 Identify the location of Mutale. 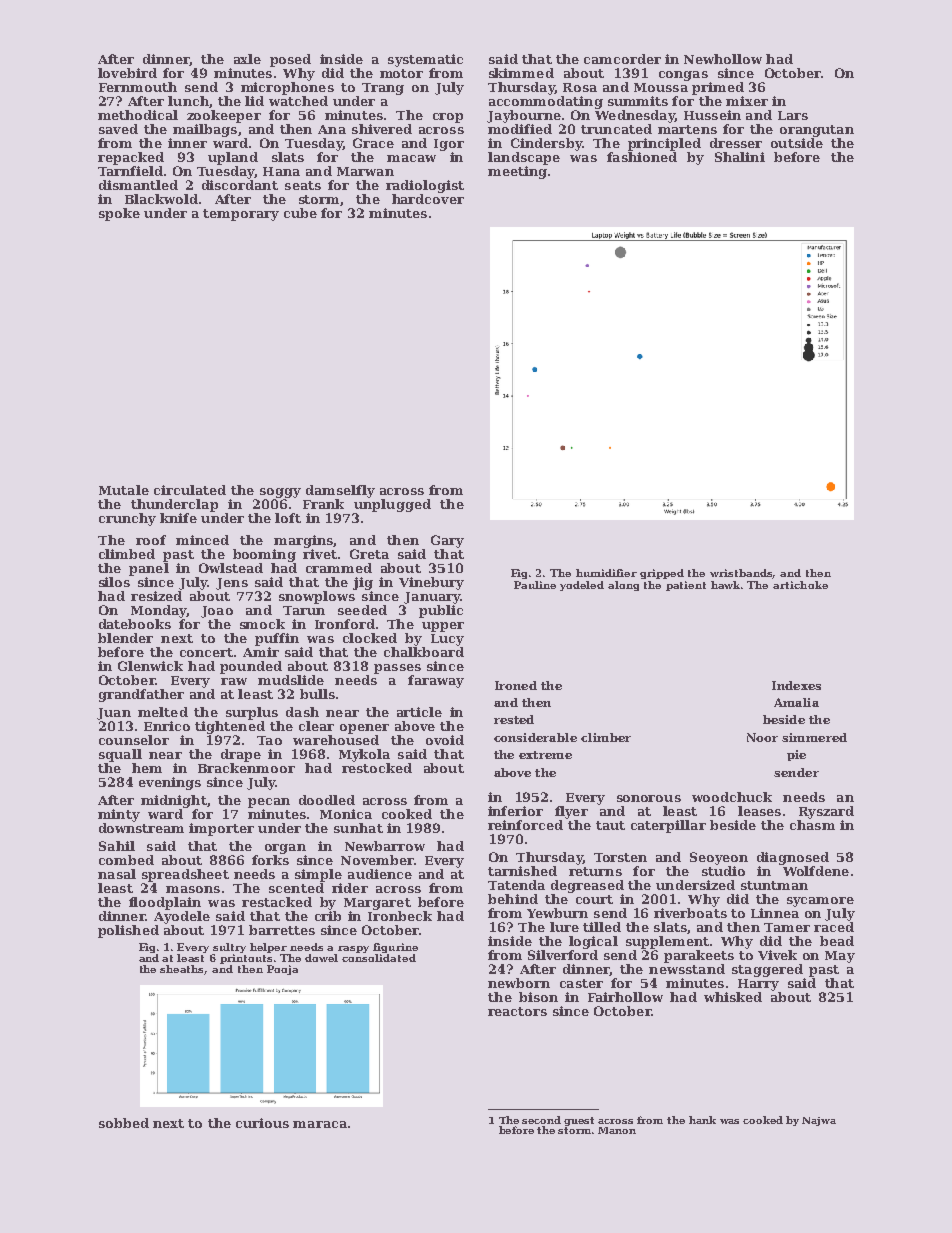
(124, 490).
